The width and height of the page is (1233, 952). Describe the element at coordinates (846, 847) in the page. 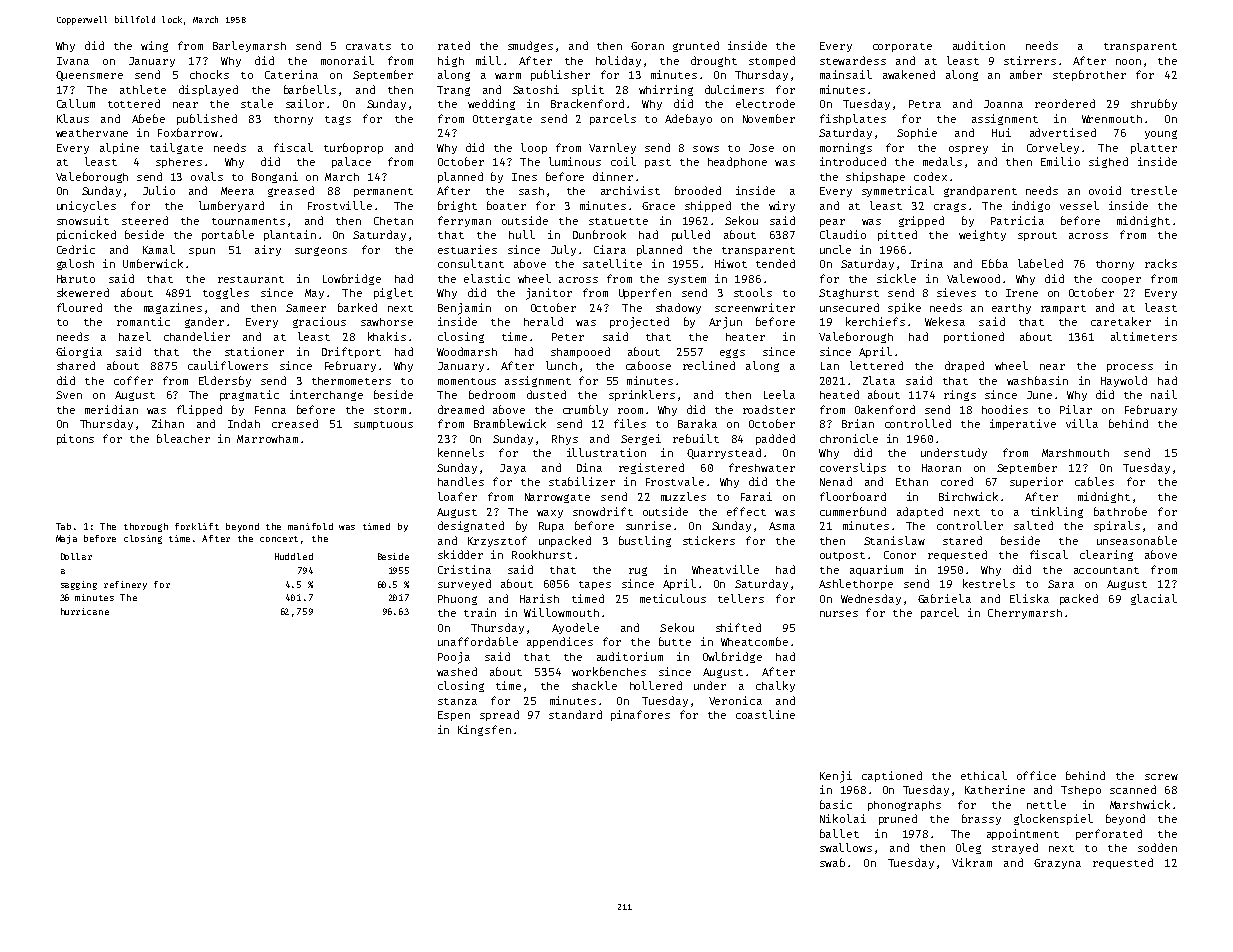

I see `swallows` at that location.
